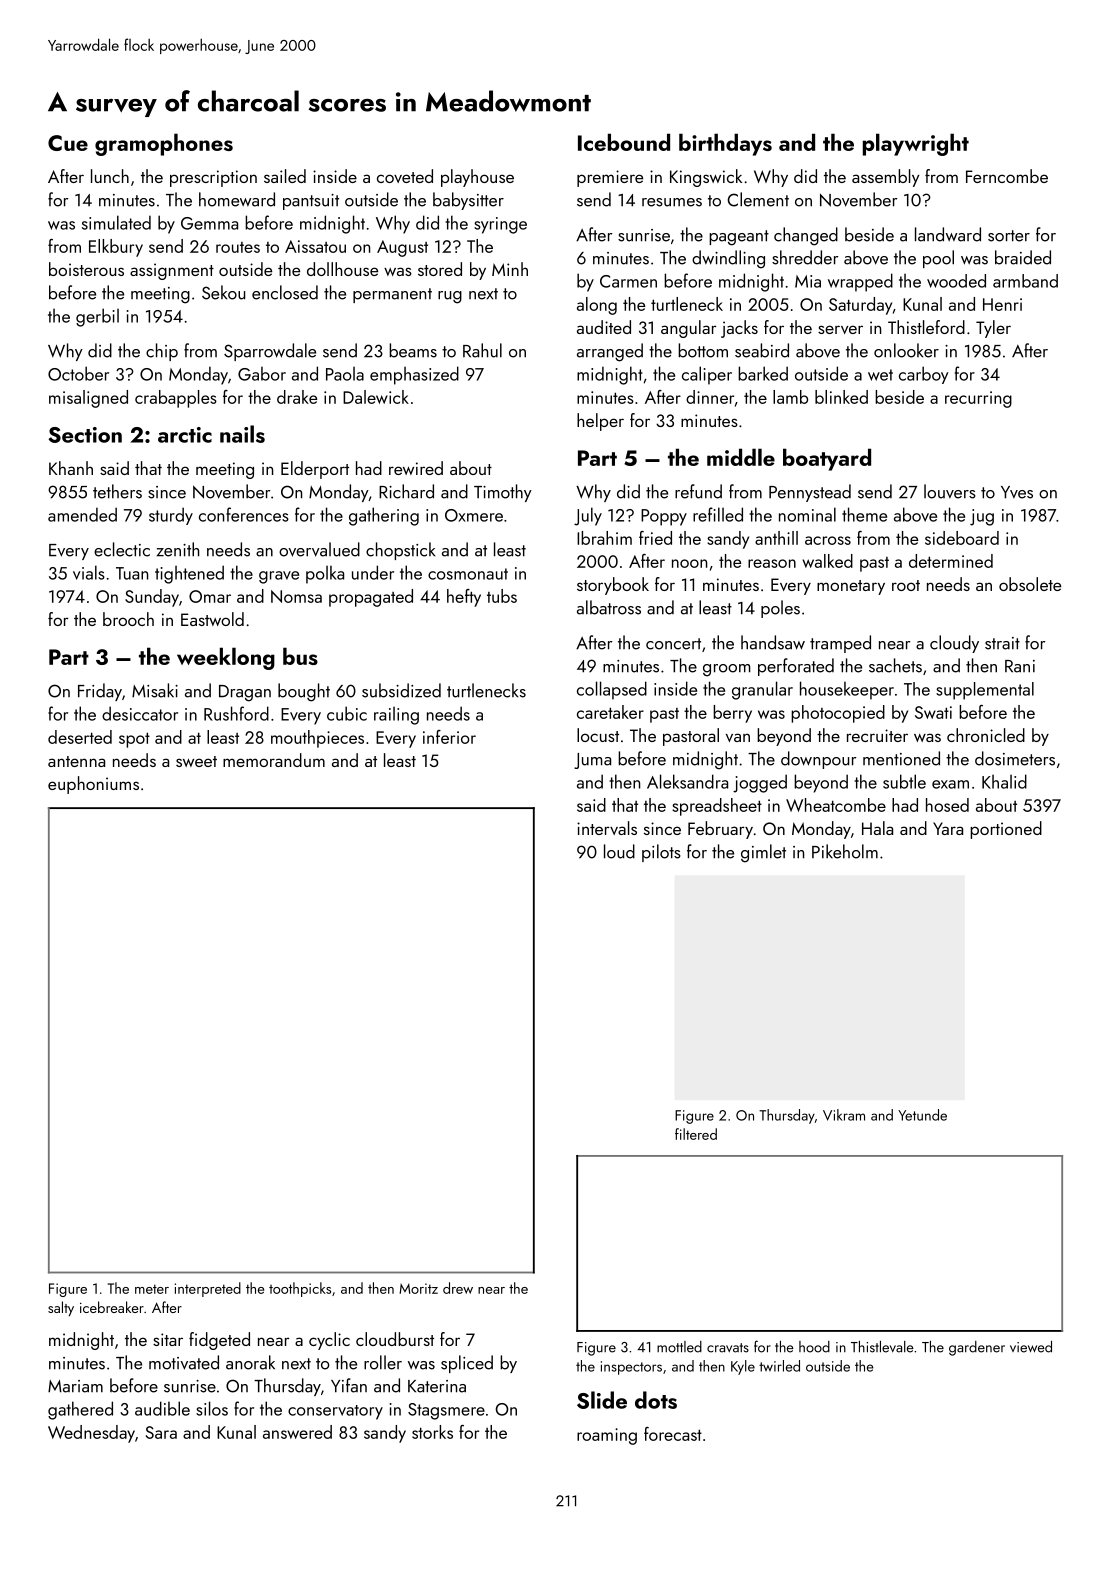 Image resolution: width=1111 pixels, height=1571 pixels. I want to click on chopstick, so click(400, 551).
